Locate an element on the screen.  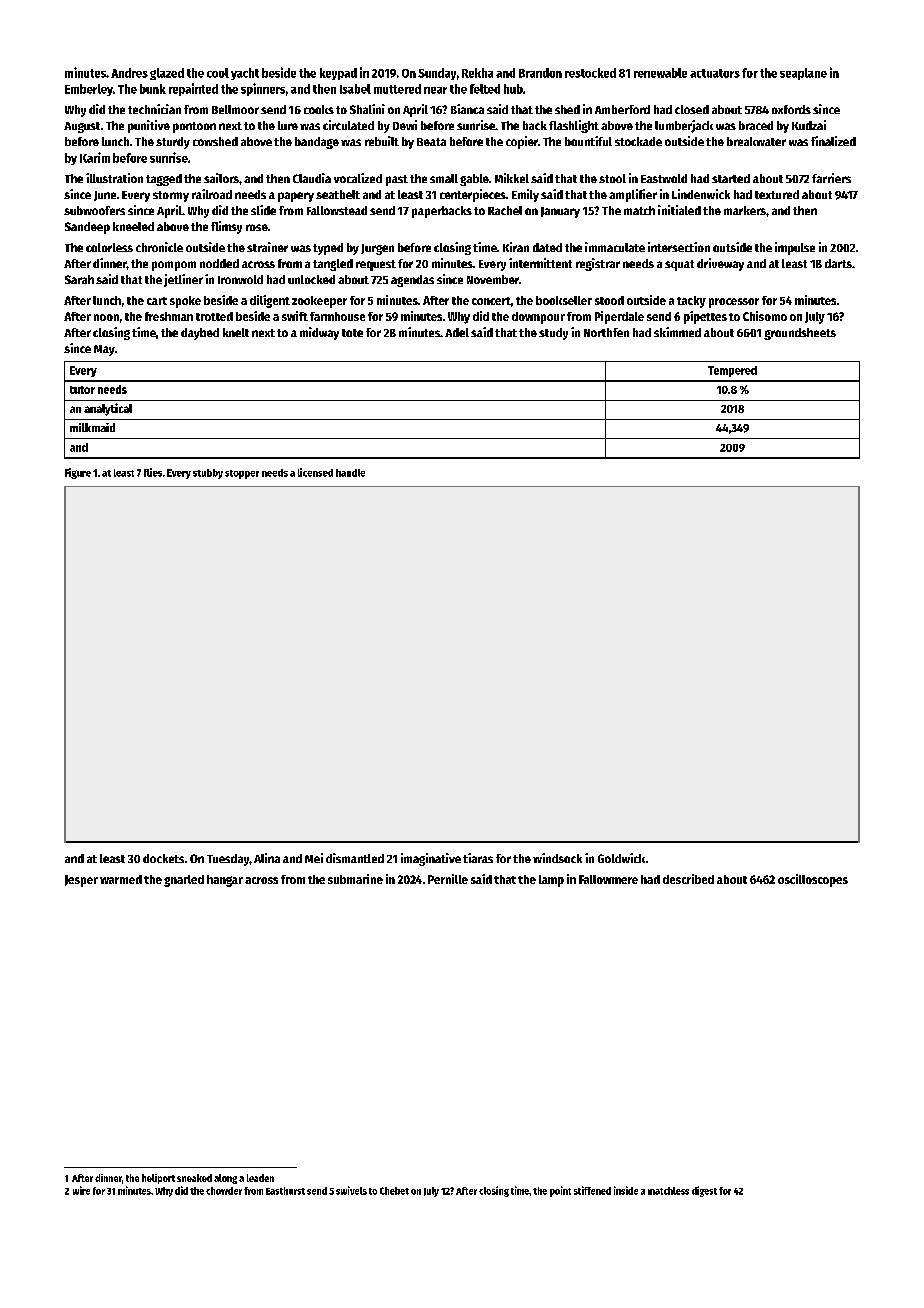
Jesper is located at coordinates (81, 881).
